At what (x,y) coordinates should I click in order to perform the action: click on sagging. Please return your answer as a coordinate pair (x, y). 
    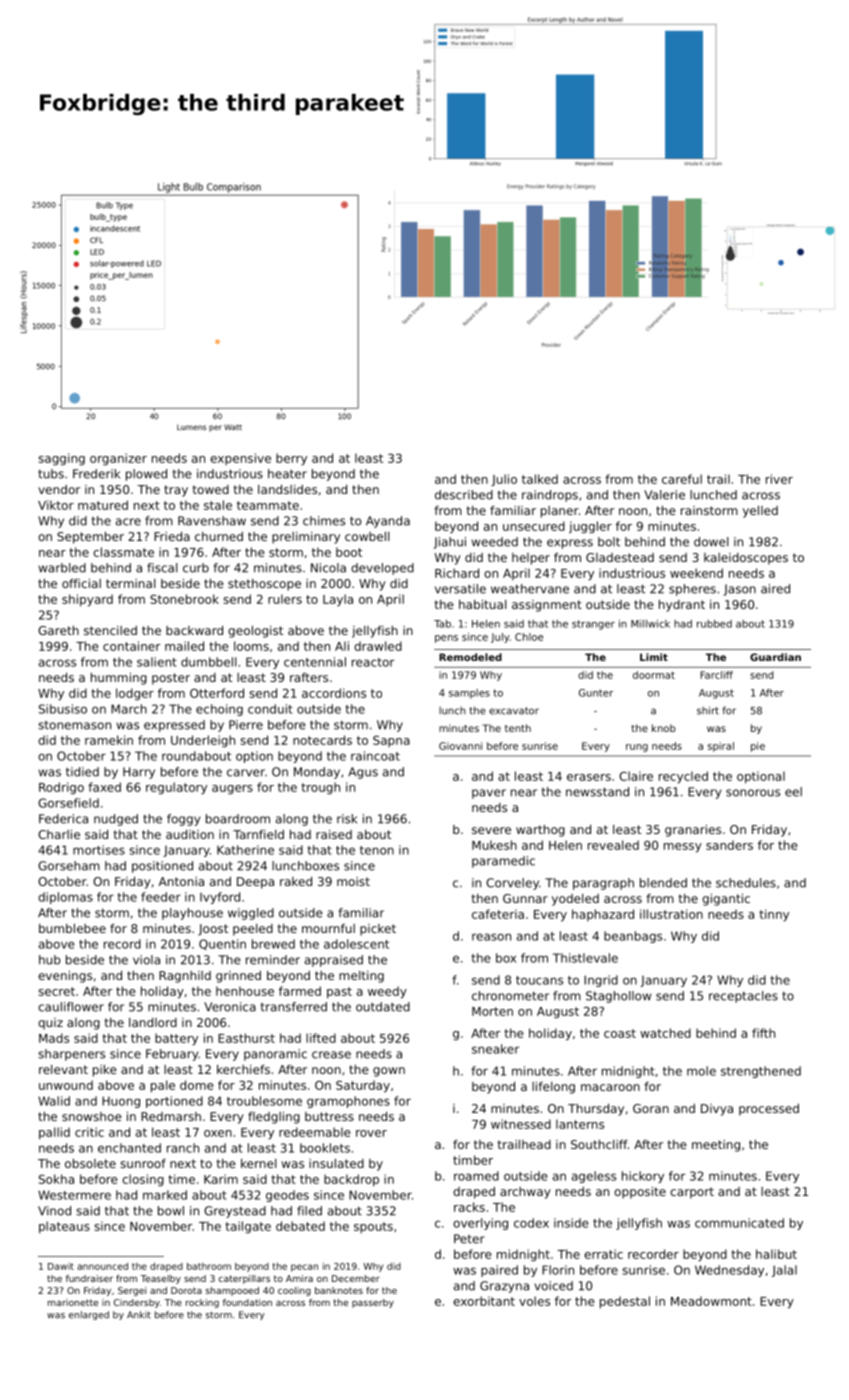
    Looking at the image, I should click on (62, 459).
